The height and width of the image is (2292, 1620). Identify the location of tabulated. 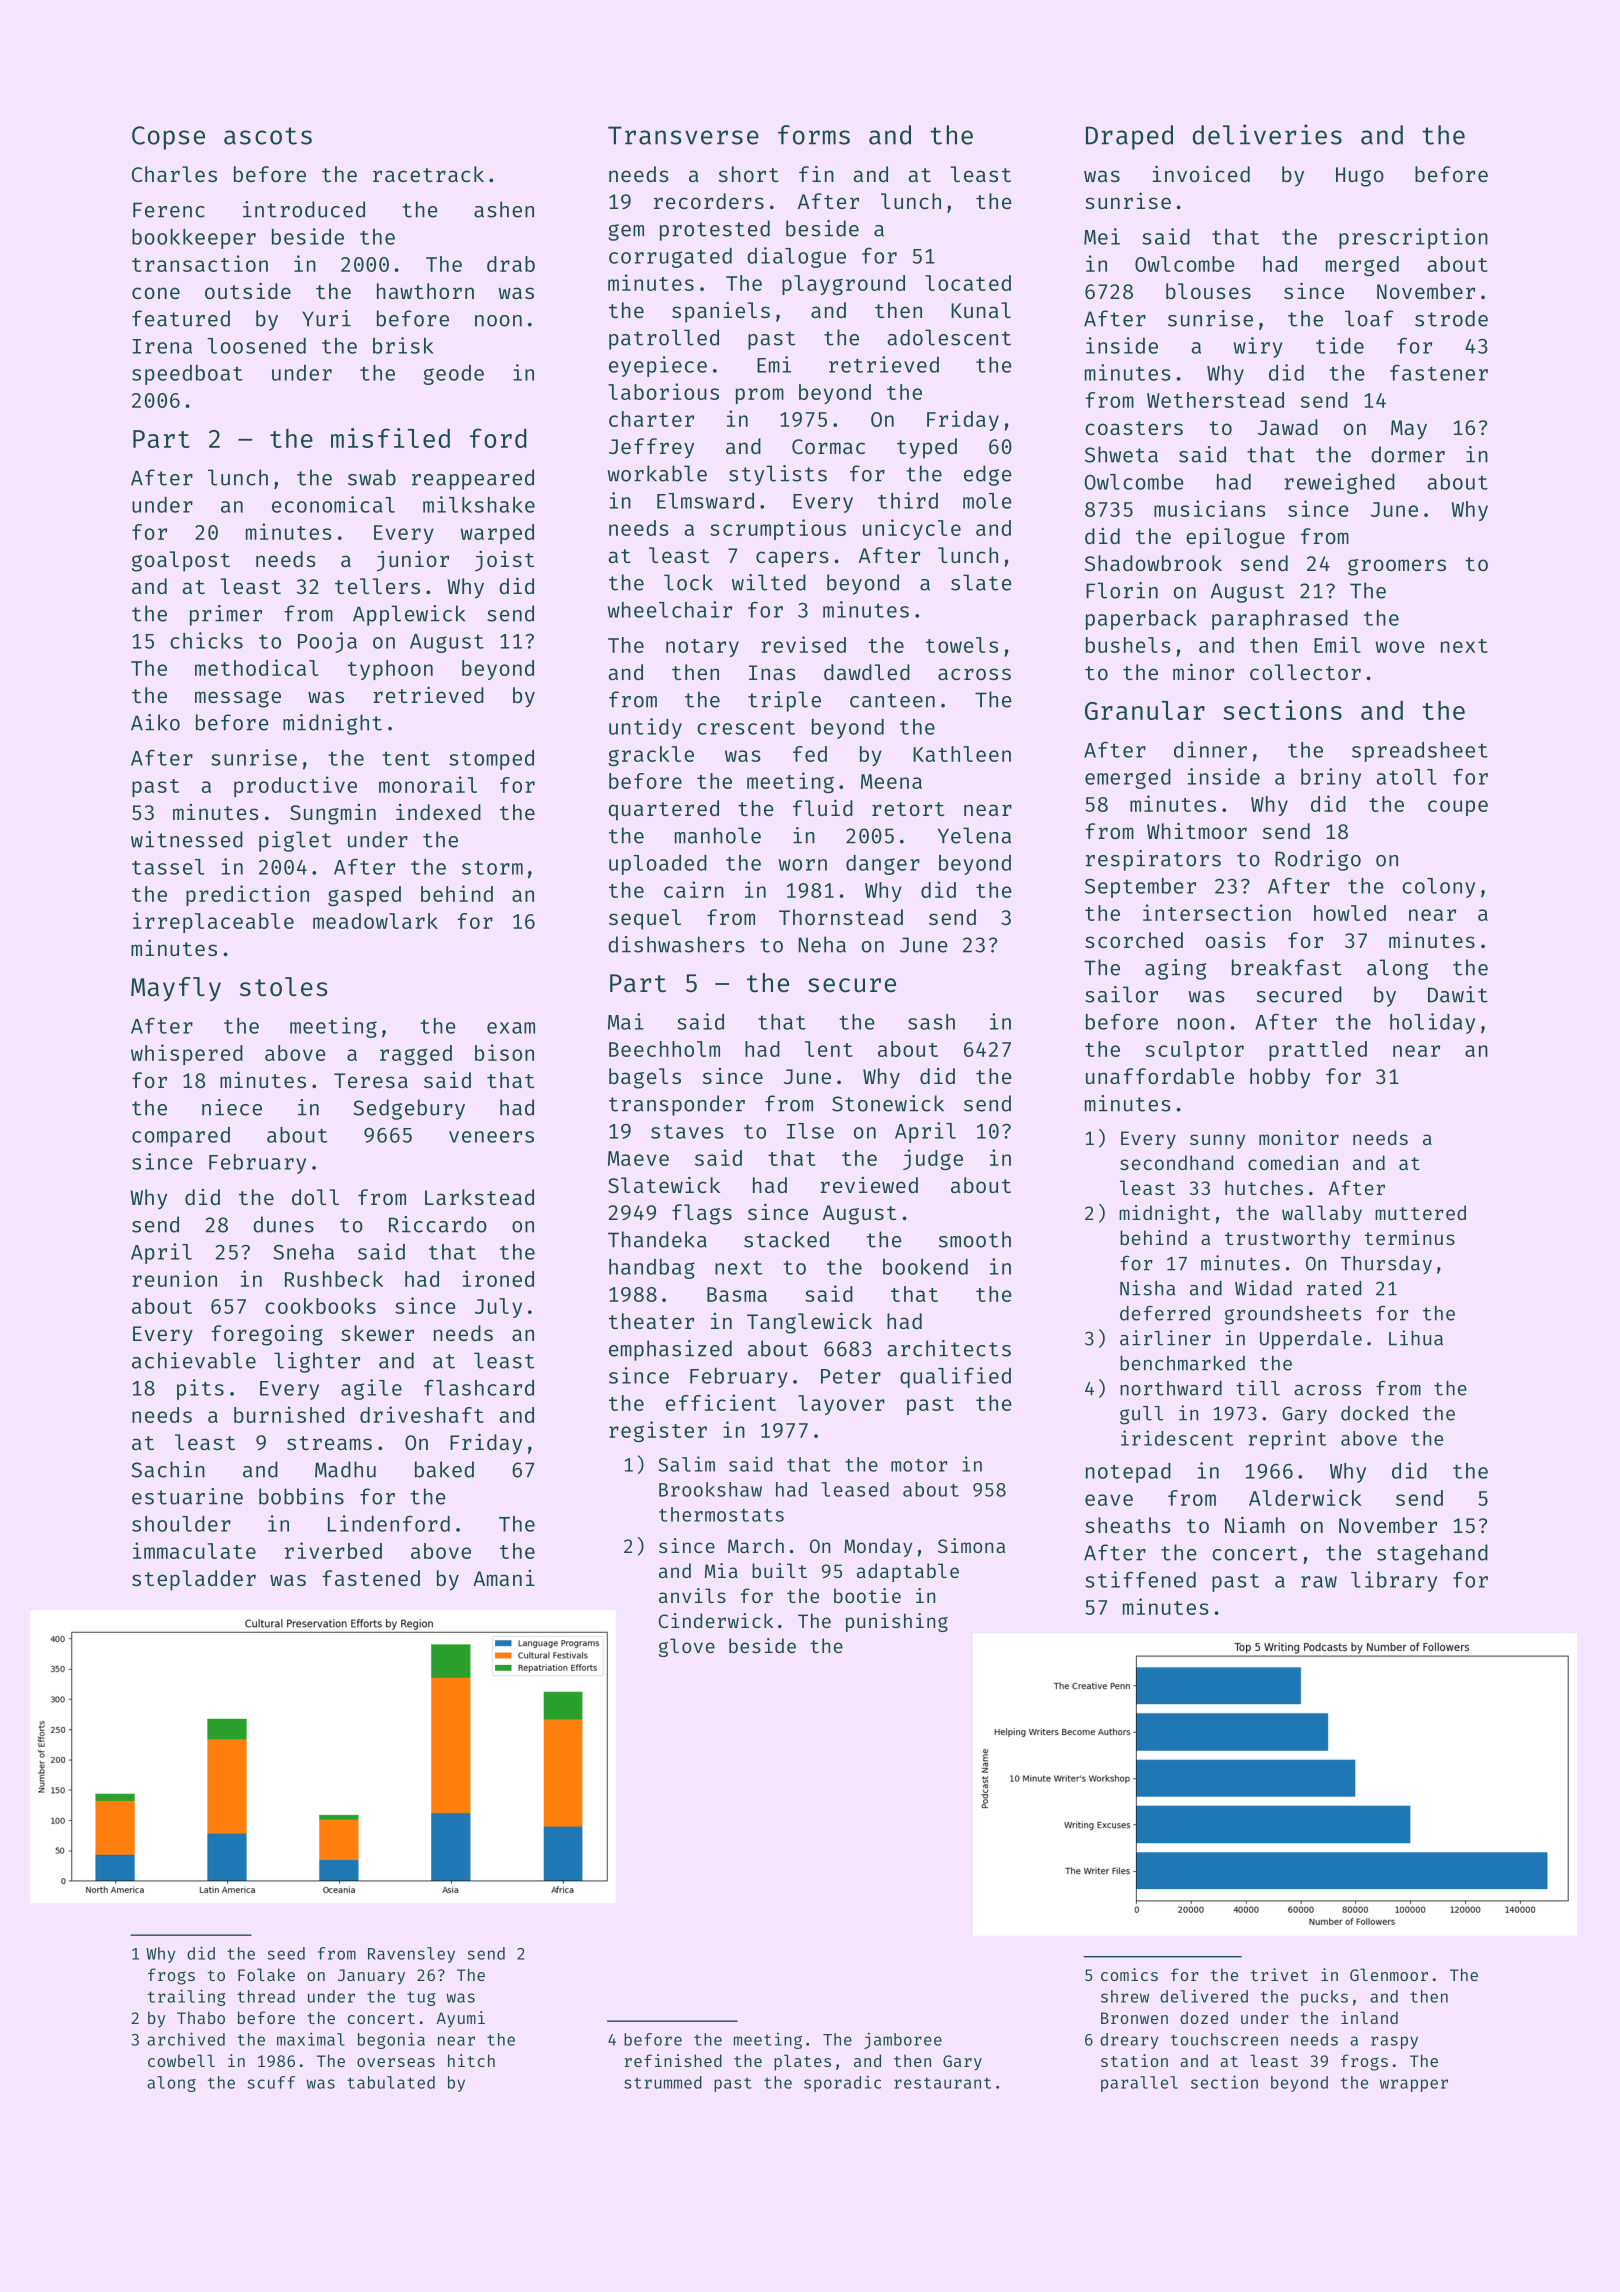
(391, 2082).
